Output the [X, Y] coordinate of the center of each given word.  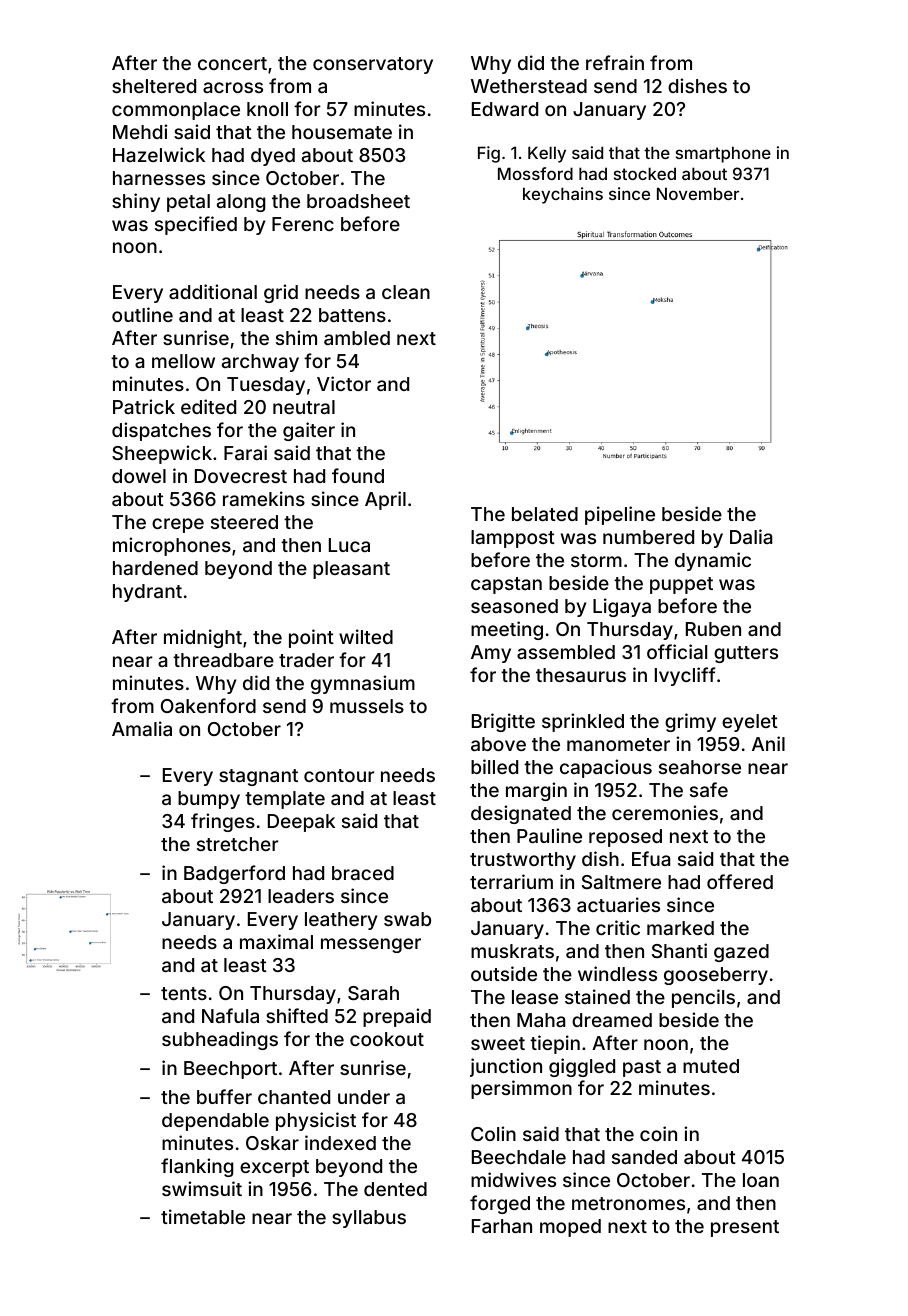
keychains [563, 195]
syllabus [369, 1219]
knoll [267, 109]
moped [570, 1228]
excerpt [274, 1168]
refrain [615, 62]
